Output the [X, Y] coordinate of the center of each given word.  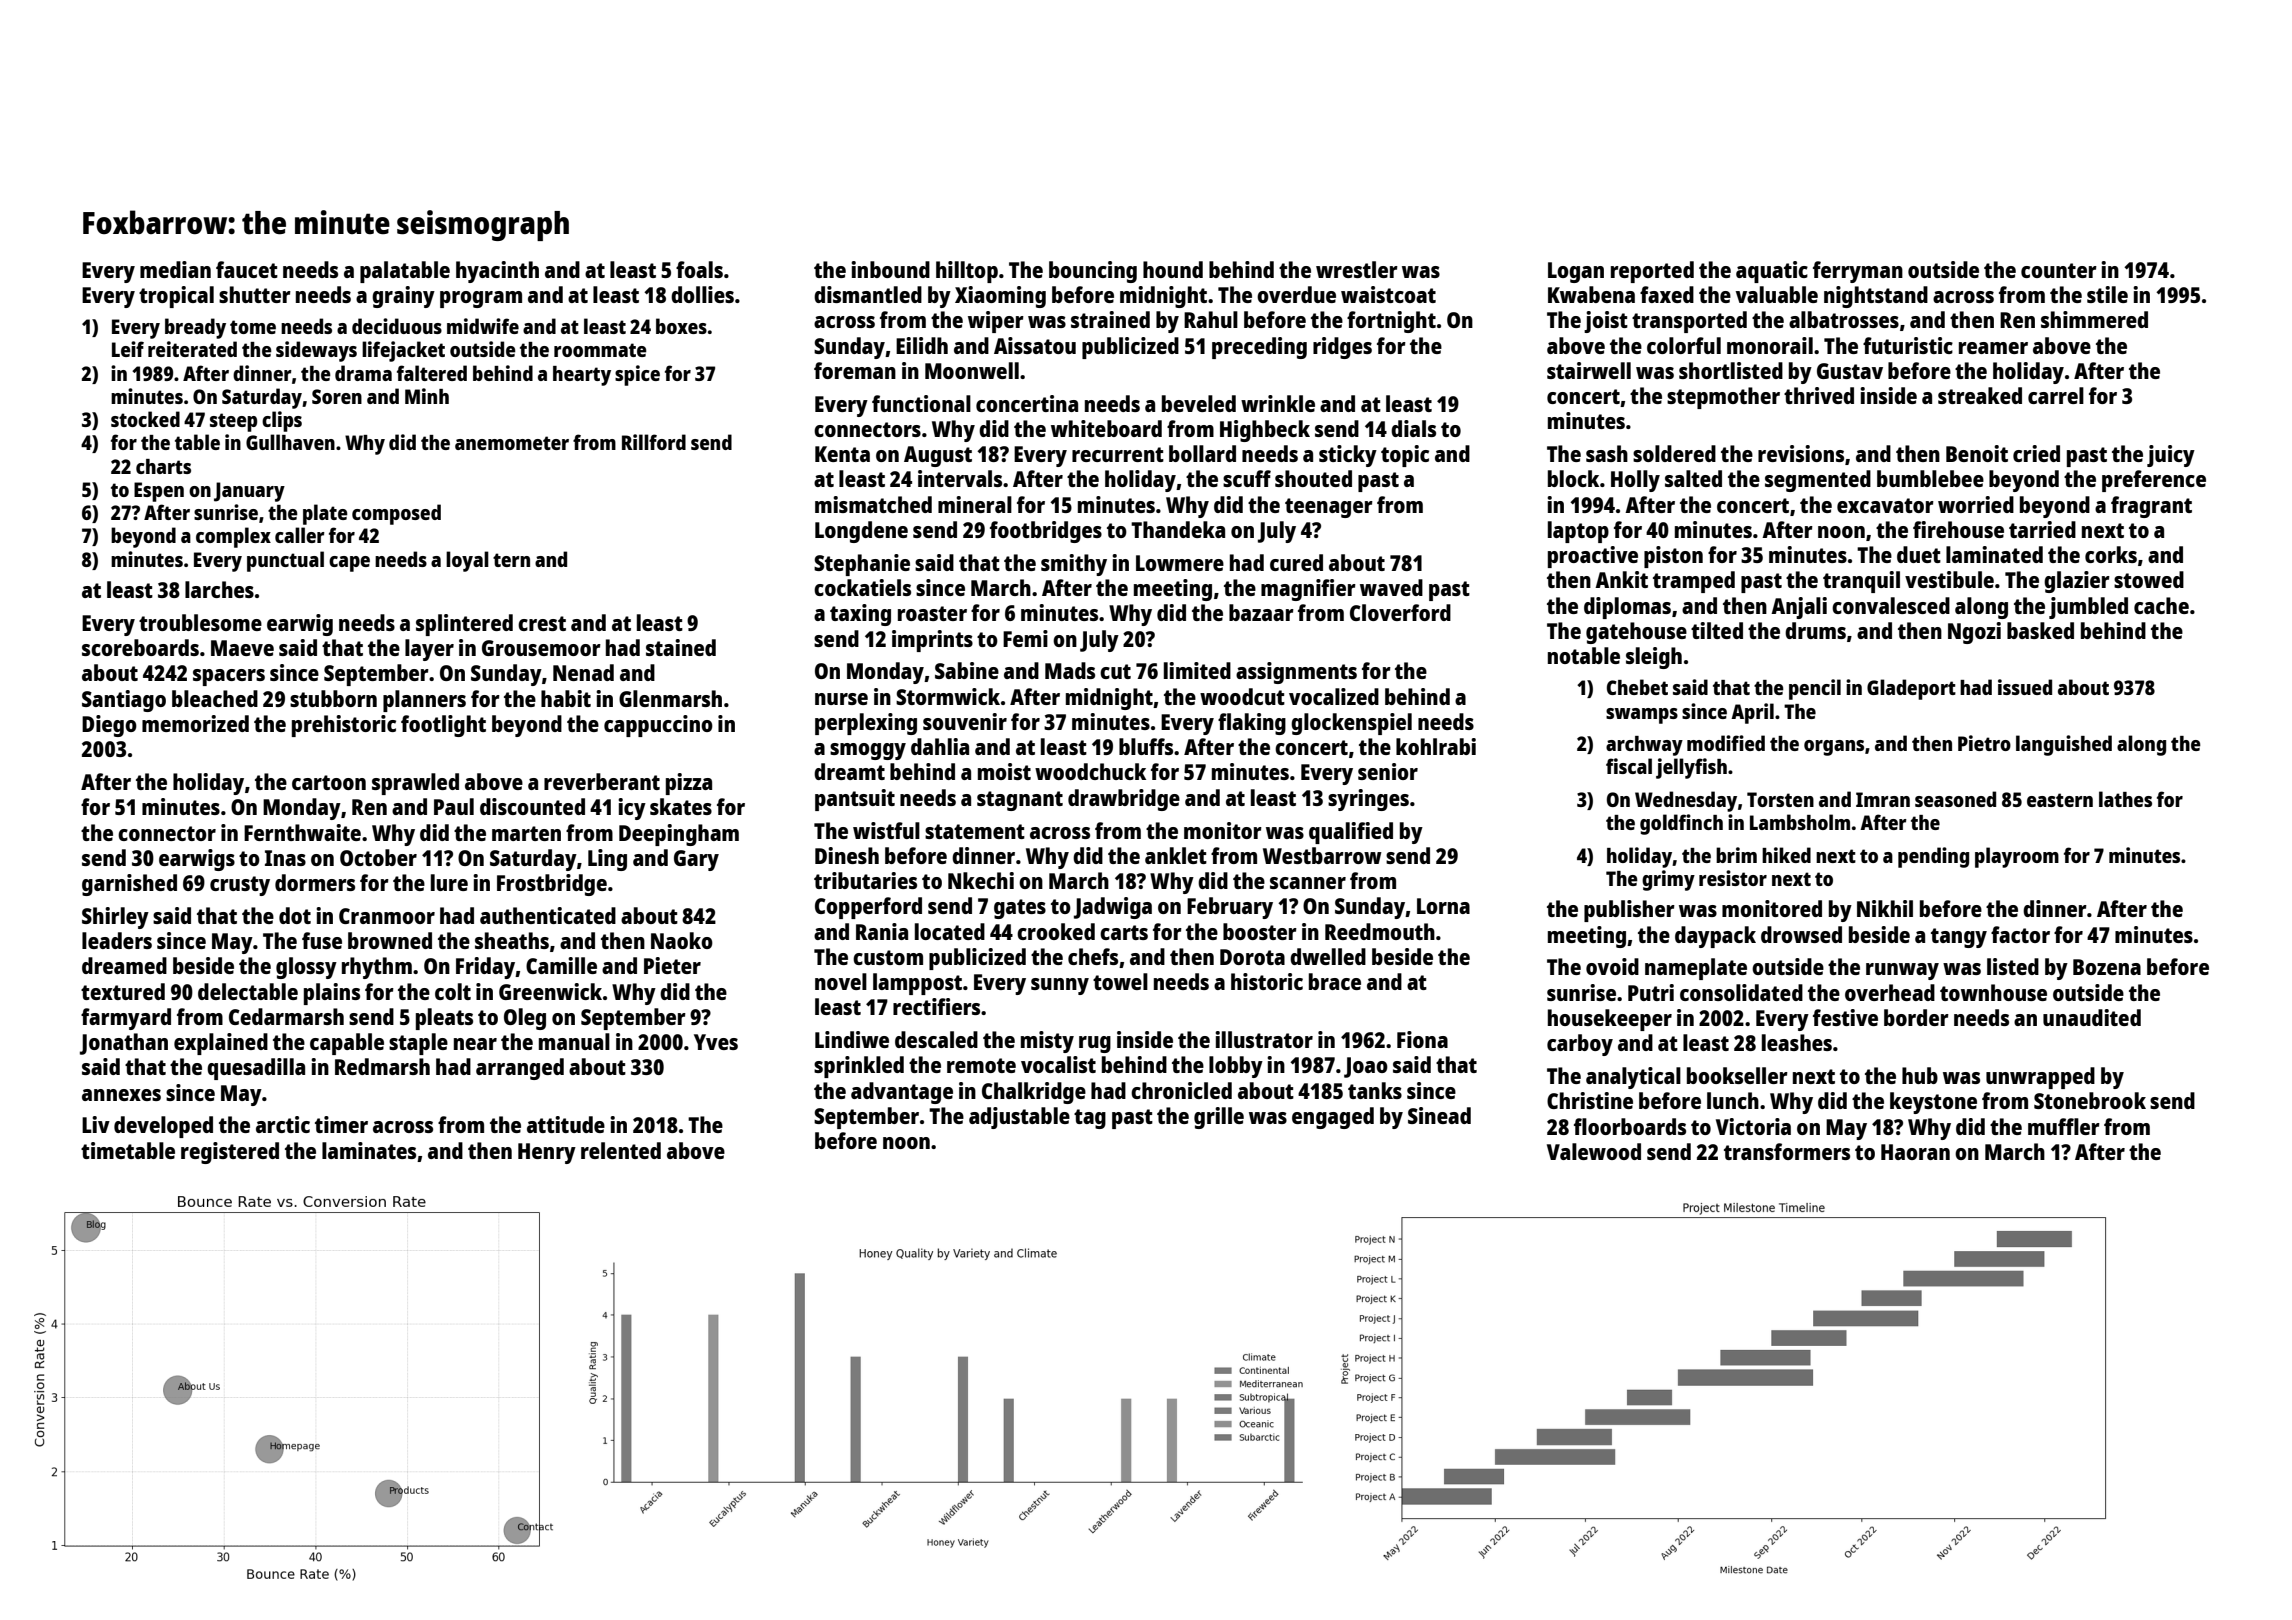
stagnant [1020, 801]
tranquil [1861, 582]
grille [1219, 1118]
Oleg [525, 1019]
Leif [128, 349]
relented [621, 1150]
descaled [936, 1039]
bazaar [1261, 612]
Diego [109, 726]
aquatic [1772, 272]
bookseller [1737, 1075]
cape [349, 564]
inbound [890, 269]
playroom [2017, 857]
